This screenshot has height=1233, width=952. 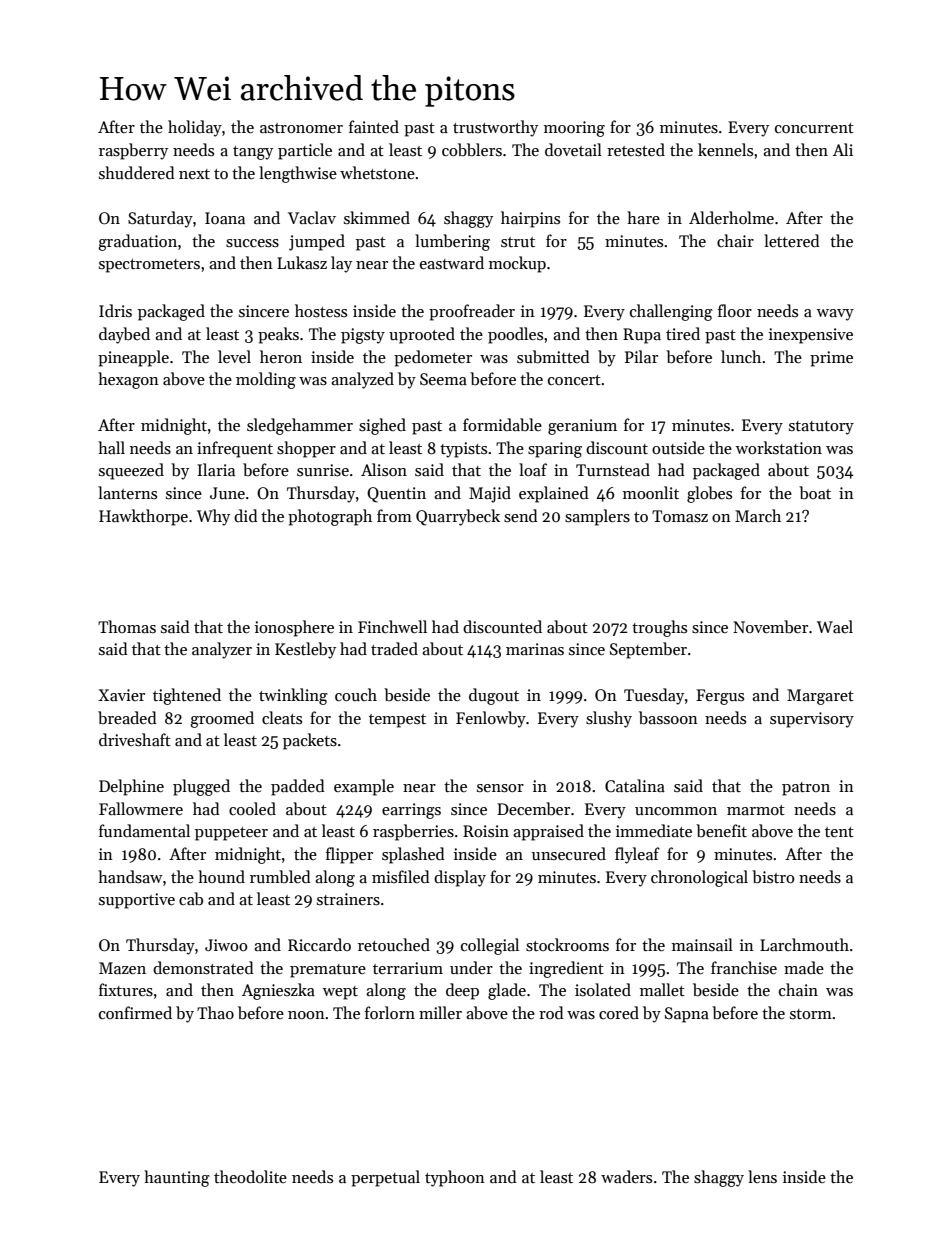 I want to click on mockup, so click(x=517, y=264).
